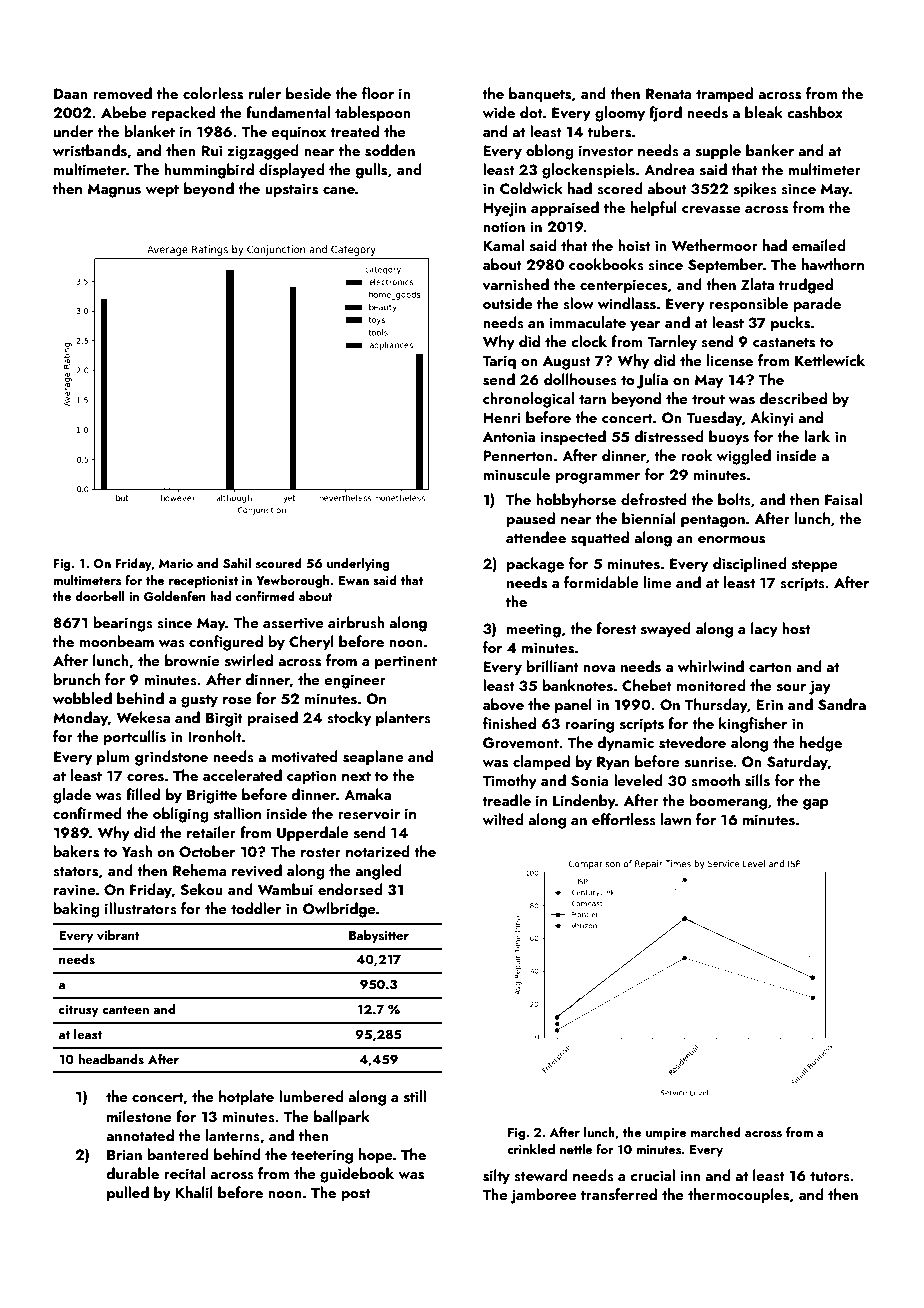  What do you see at coordinates (176, 563) in the screenshot?
I see `Mario` at bounding box center [176, 563].
